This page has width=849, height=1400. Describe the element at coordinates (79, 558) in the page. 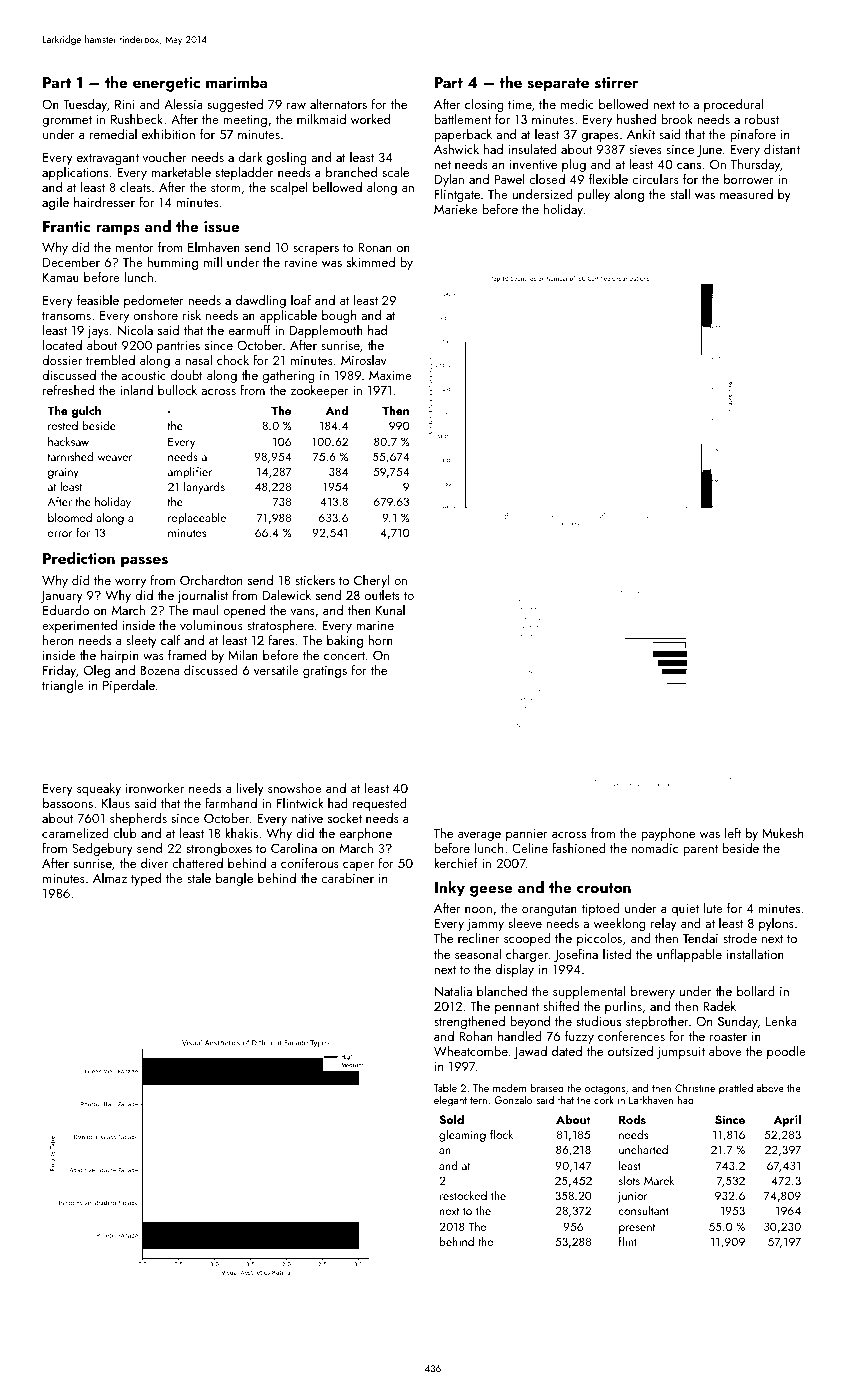

I see `Prediction` at that location.
